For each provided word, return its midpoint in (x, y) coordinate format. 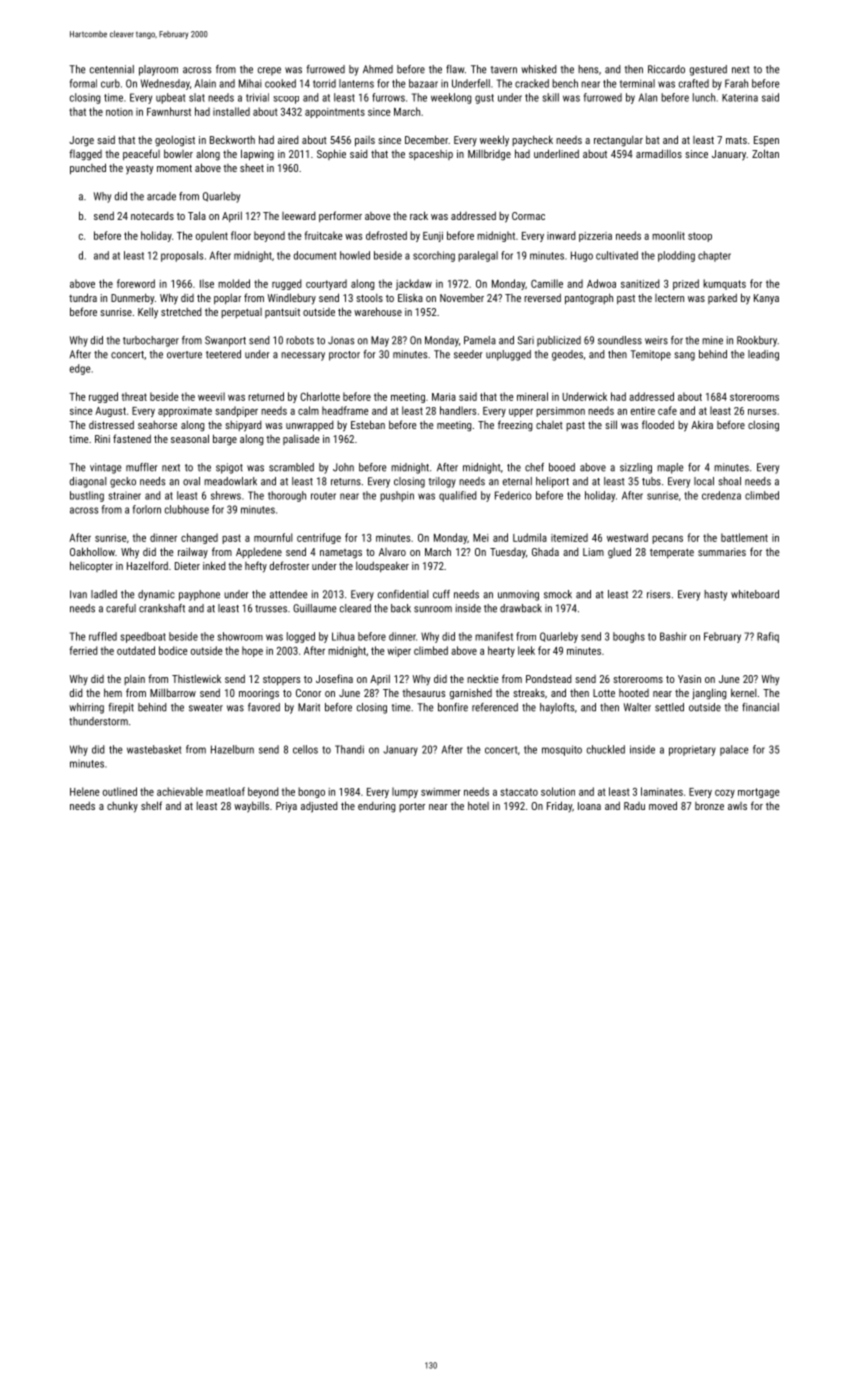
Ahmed (378, 69)
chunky (122, 807)
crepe (269, 71)
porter (412, 807)
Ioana (589, 806)
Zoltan (765, 153)
